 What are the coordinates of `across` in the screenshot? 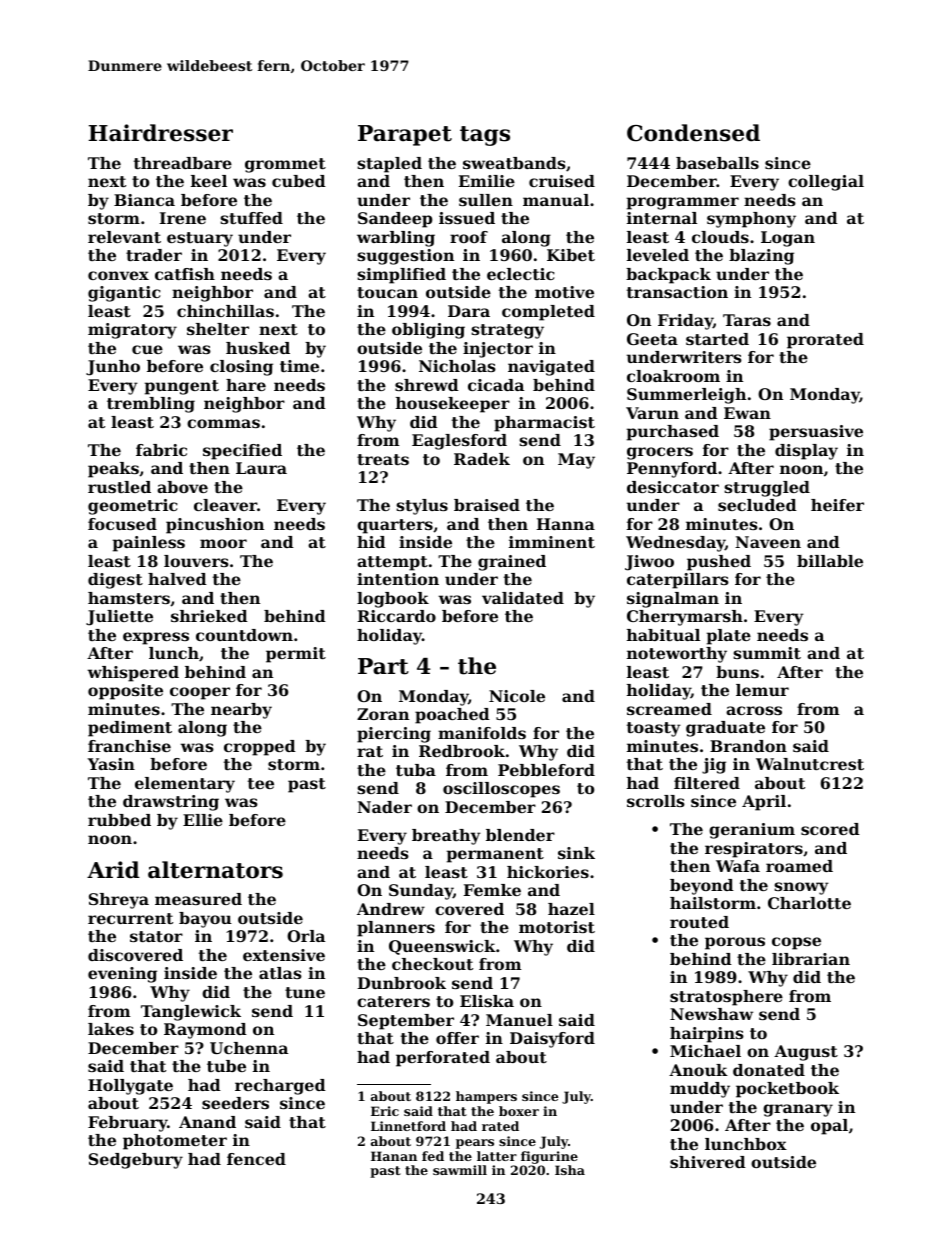 It's located at (754, 710).
